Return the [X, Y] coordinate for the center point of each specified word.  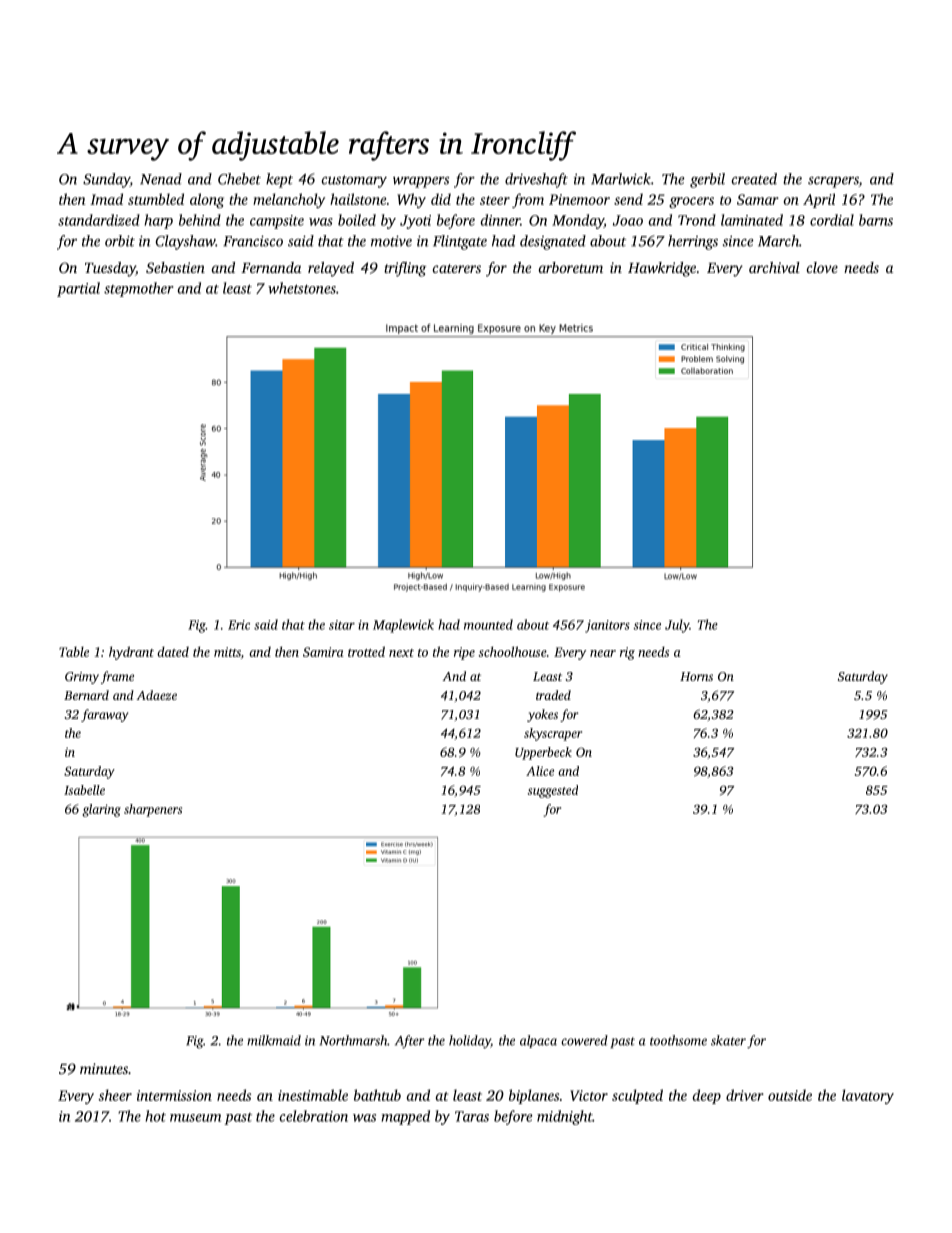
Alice [540, 771]
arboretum [571, 267]
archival [774, 267]
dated [173, 652]
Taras [472, 1116]
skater [728, 1040]
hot [155, 1116]
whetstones [302, 288]
